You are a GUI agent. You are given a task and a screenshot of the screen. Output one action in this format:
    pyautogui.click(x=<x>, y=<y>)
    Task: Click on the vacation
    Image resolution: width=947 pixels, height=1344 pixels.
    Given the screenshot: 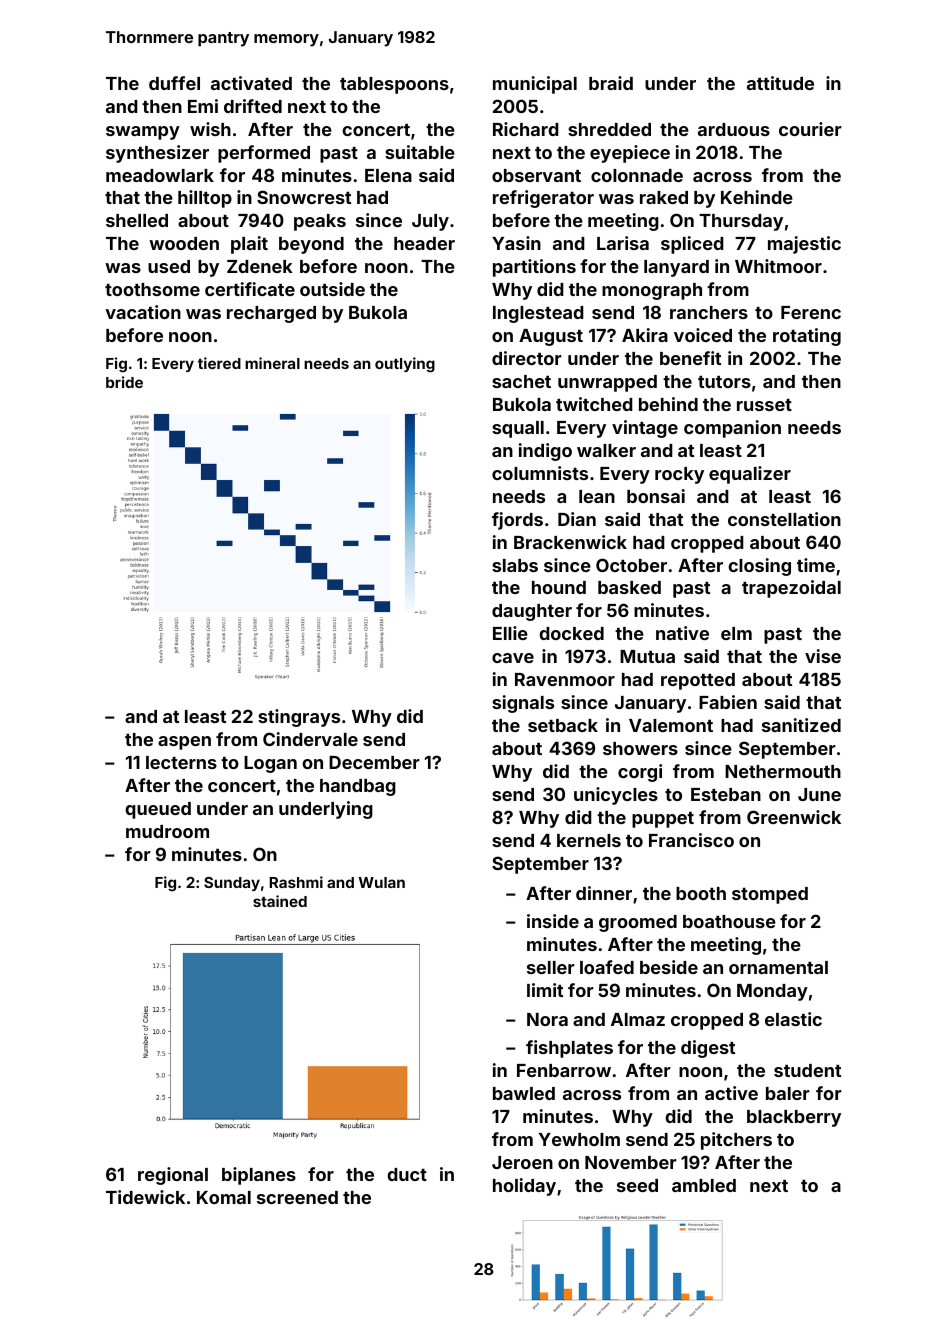 What is the action you would take?
    pyautogui.click(x=143, y=312)
